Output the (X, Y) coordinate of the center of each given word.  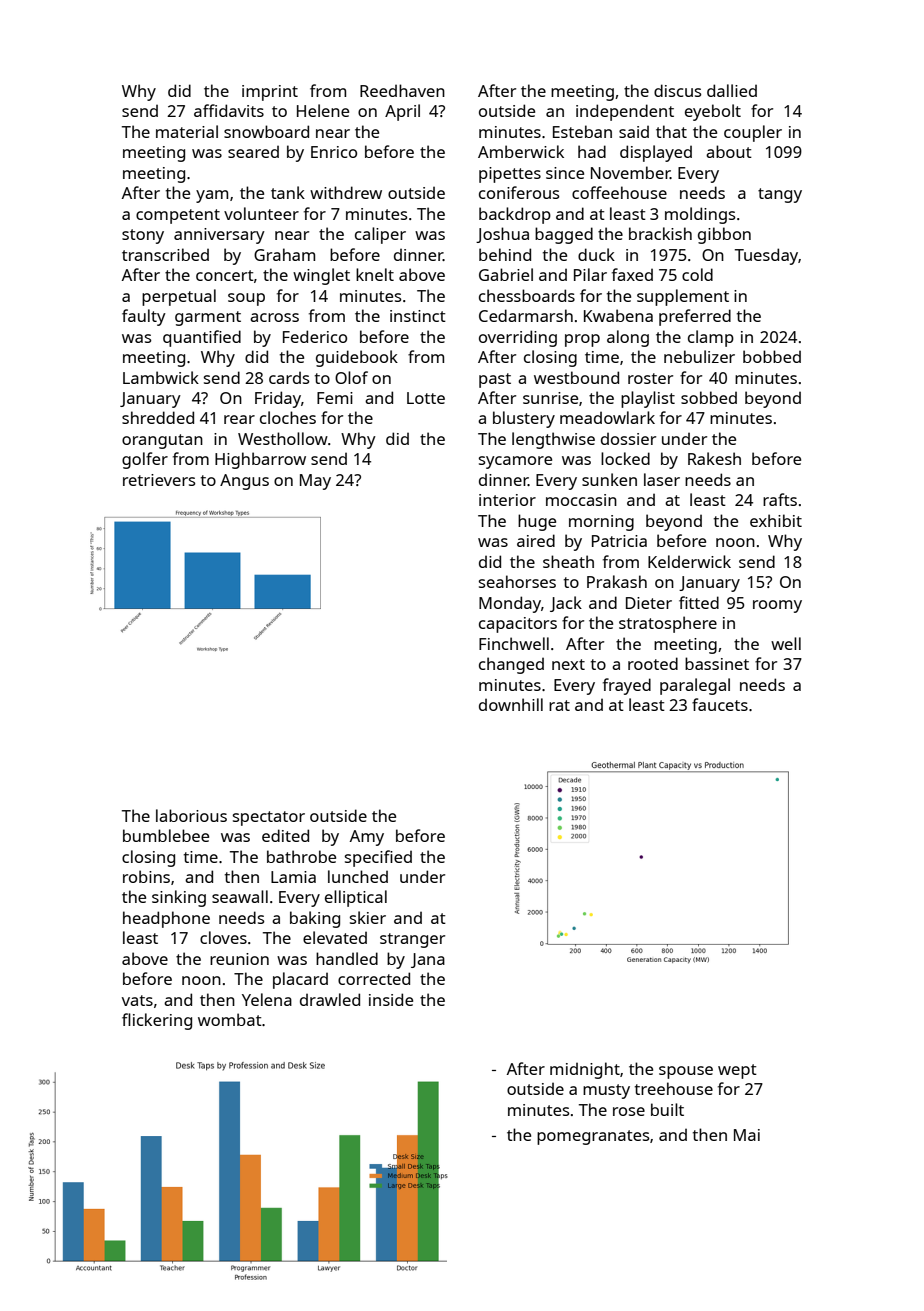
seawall (240, 896)
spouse (686, 1072)
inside (391, 999)
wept (737, 1071)
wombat (230, 1019)
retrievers (159, 480)
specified (378, 858)
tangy (780, 195)
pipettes (510, 175)
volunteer (261, 213)
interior (507, 500)
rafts (780, 499)
